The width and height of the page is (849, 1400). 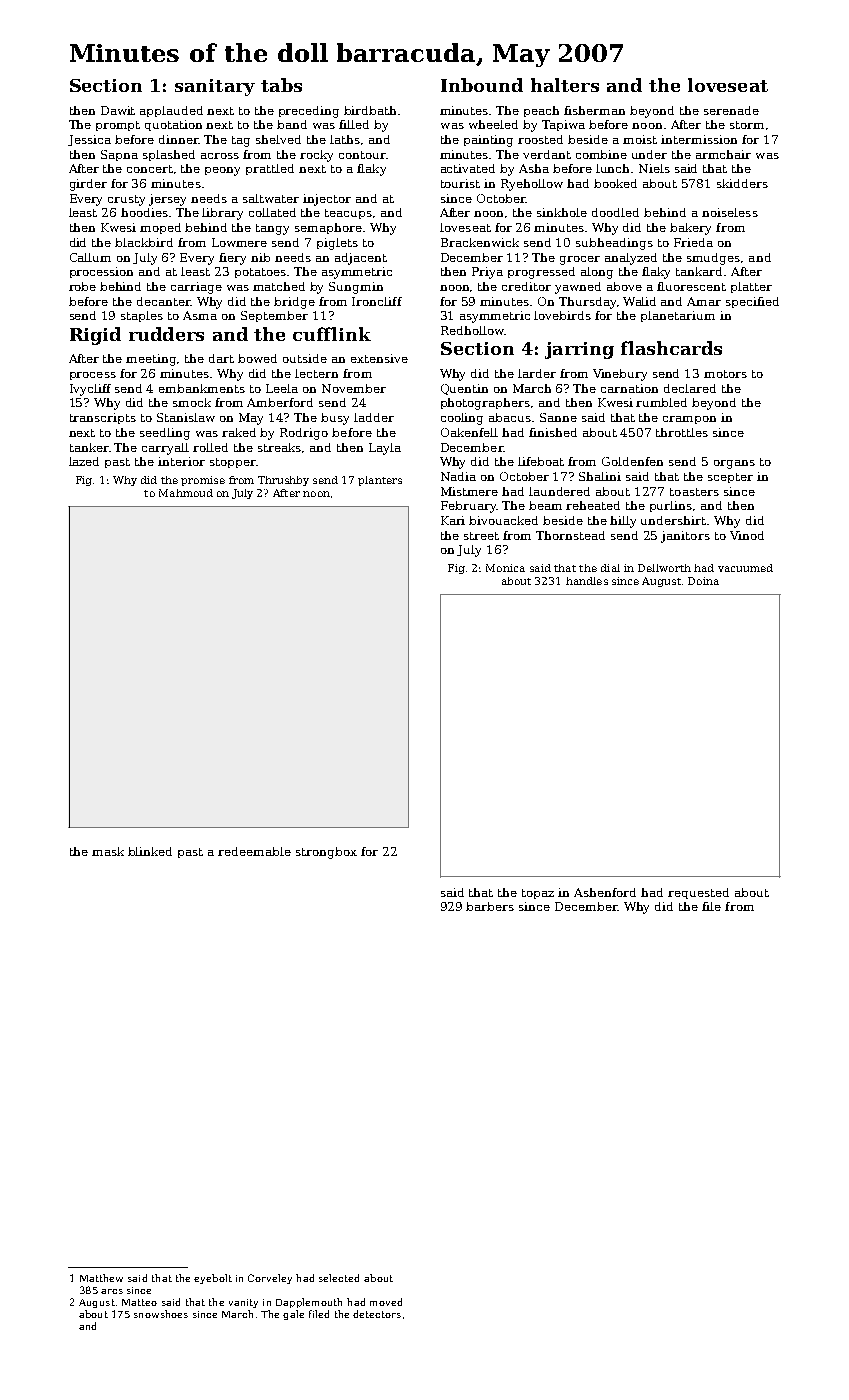 What do you see at coordinates (281, 85) in the page?
I see `tabs` at bounding box center [281, 85].
